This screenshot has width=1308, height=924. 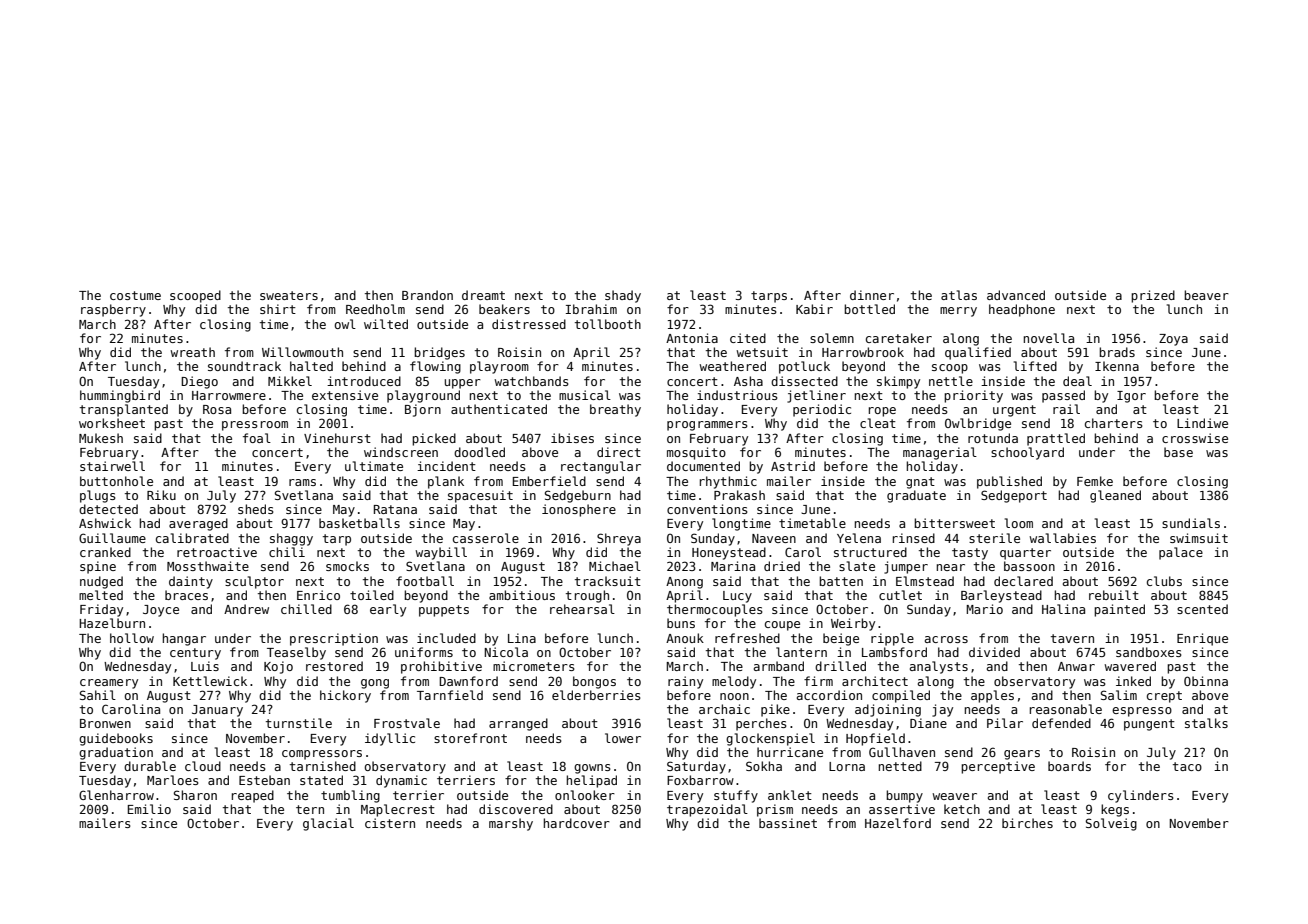 I want to click on sweaters, so click(x=289, y=295).
